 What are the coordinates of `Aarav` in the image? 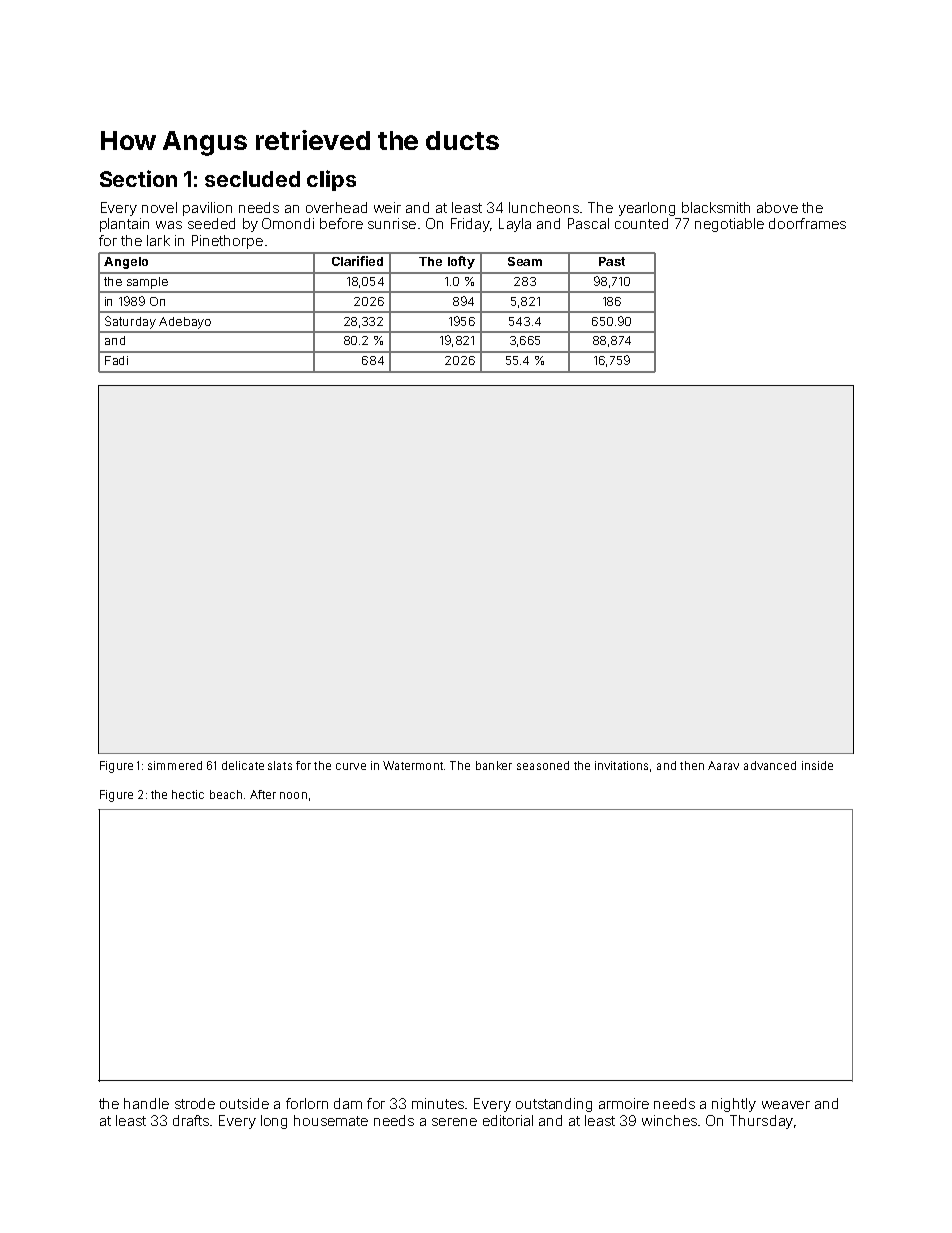 It's located at (723, 765).
